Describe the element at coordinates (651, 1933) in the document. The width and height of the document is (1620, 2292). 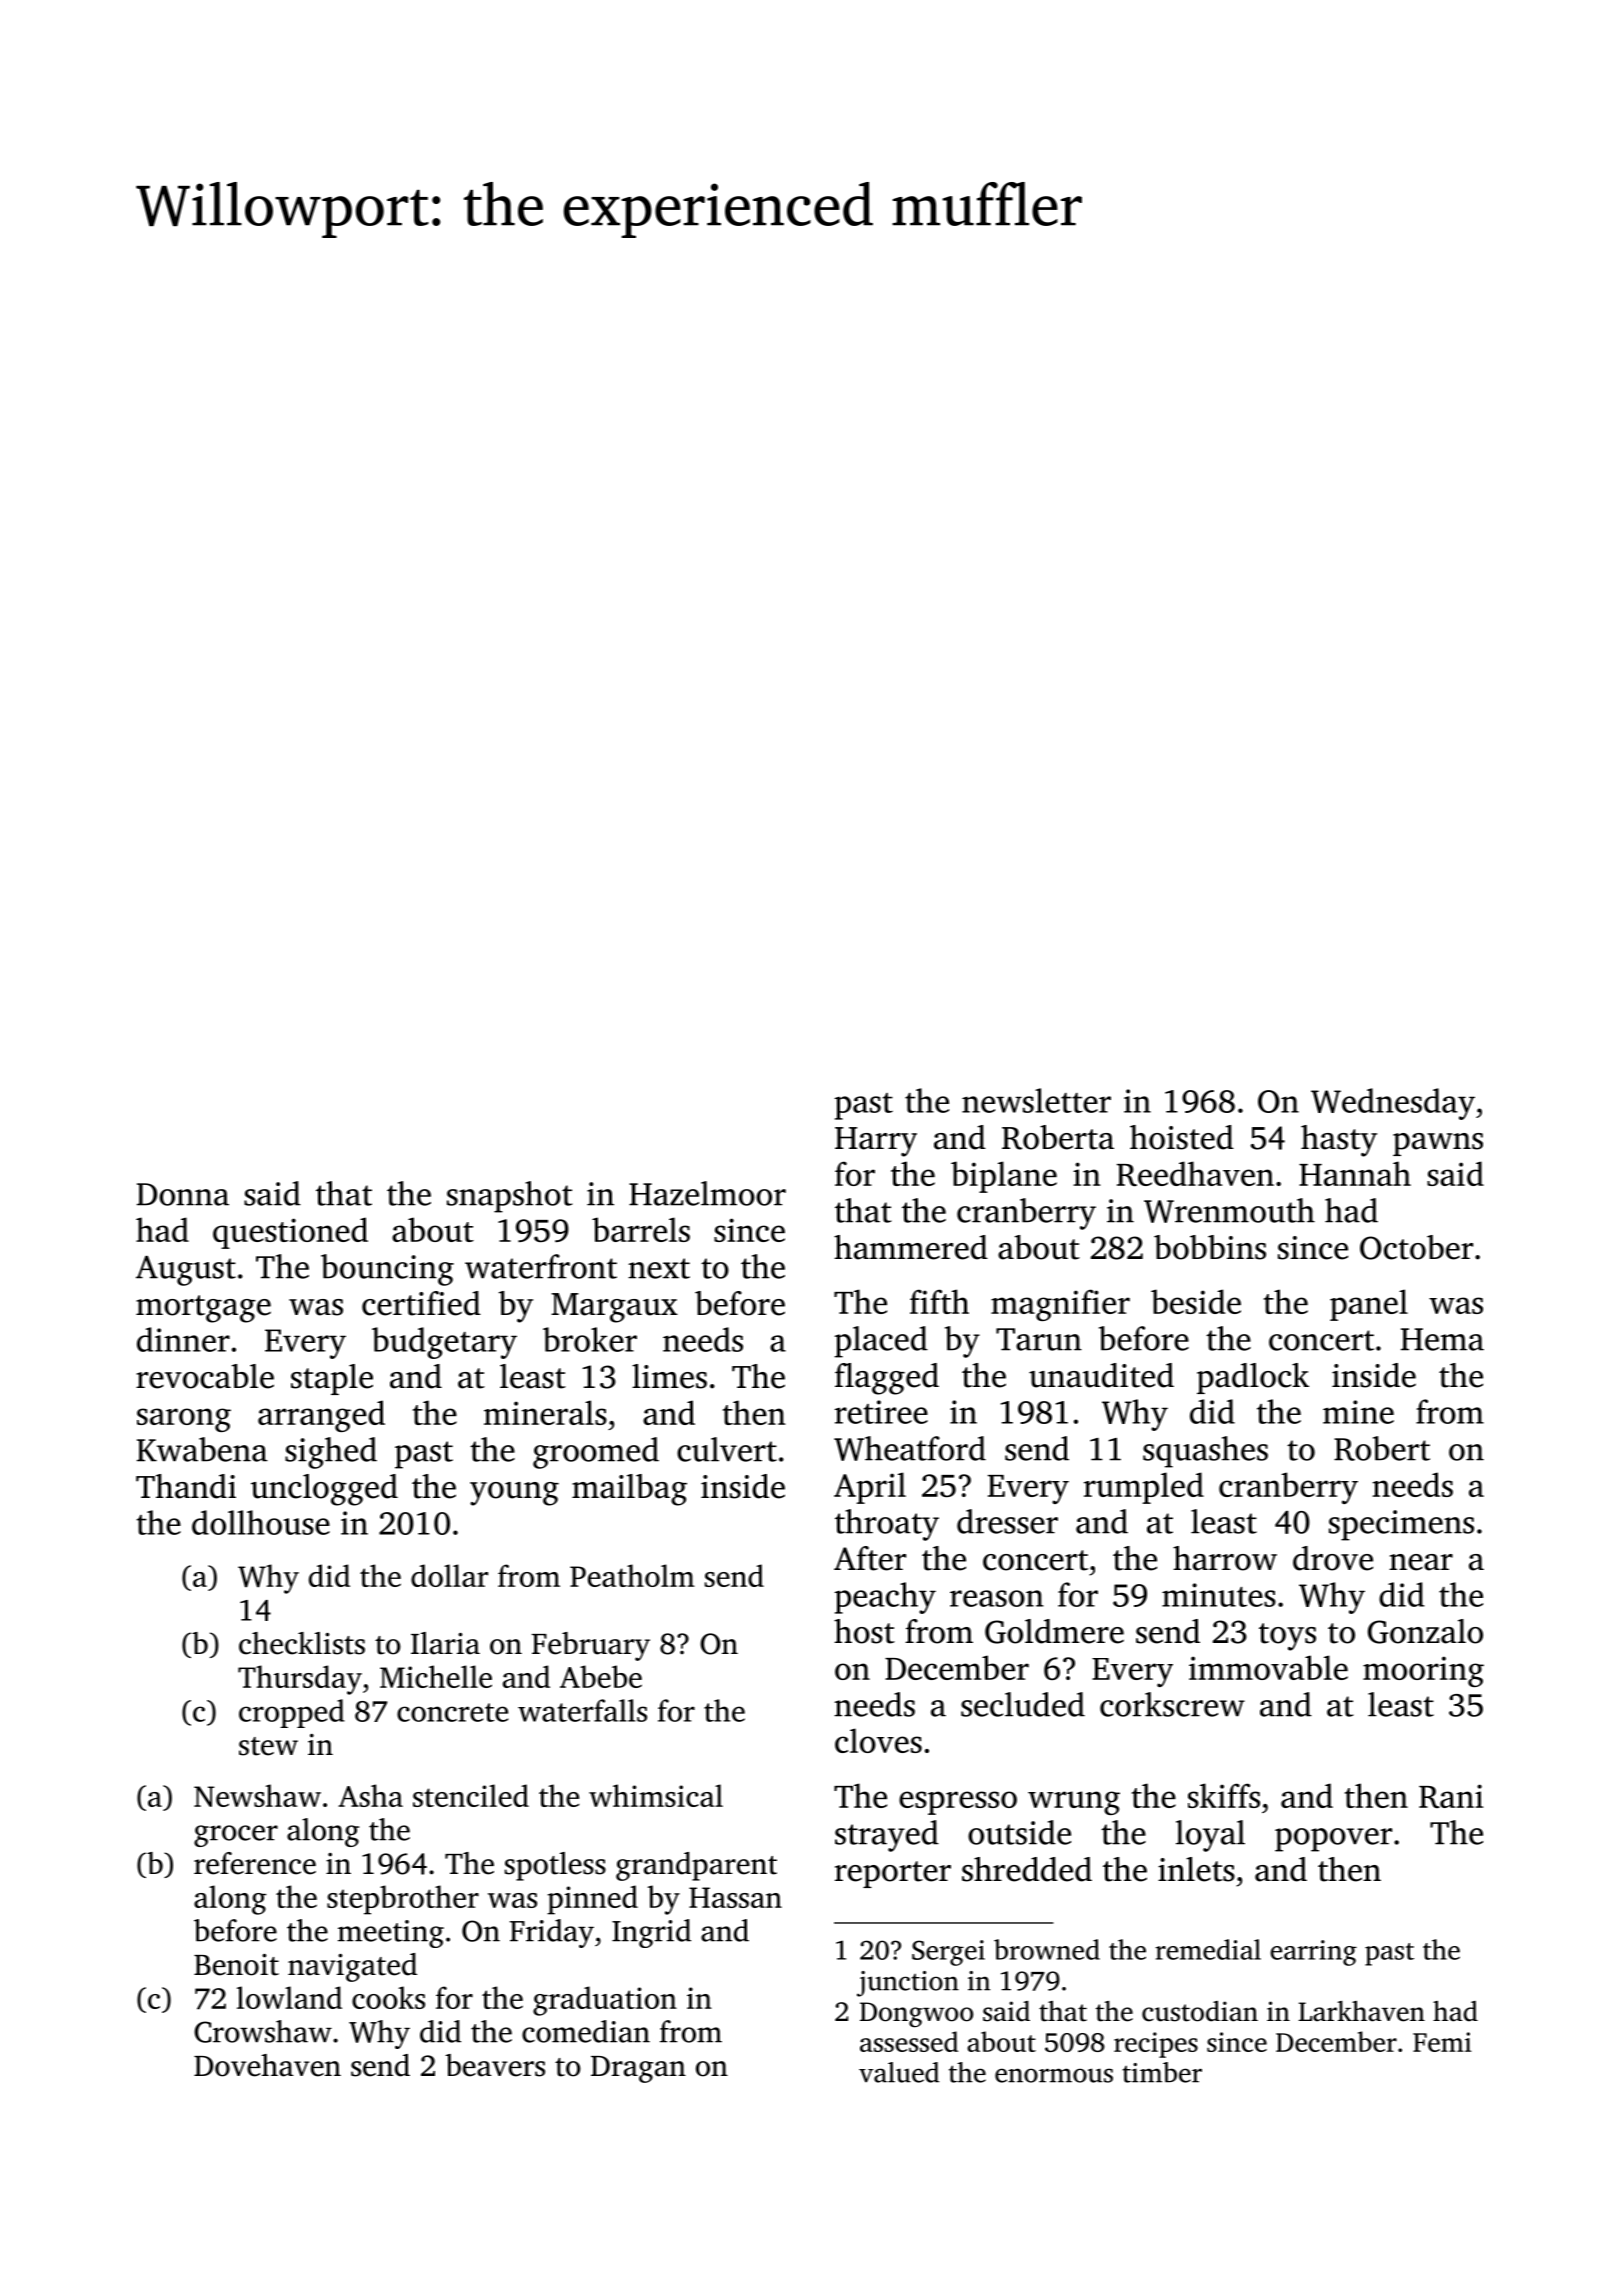
I see `Ingrid` at that location.
